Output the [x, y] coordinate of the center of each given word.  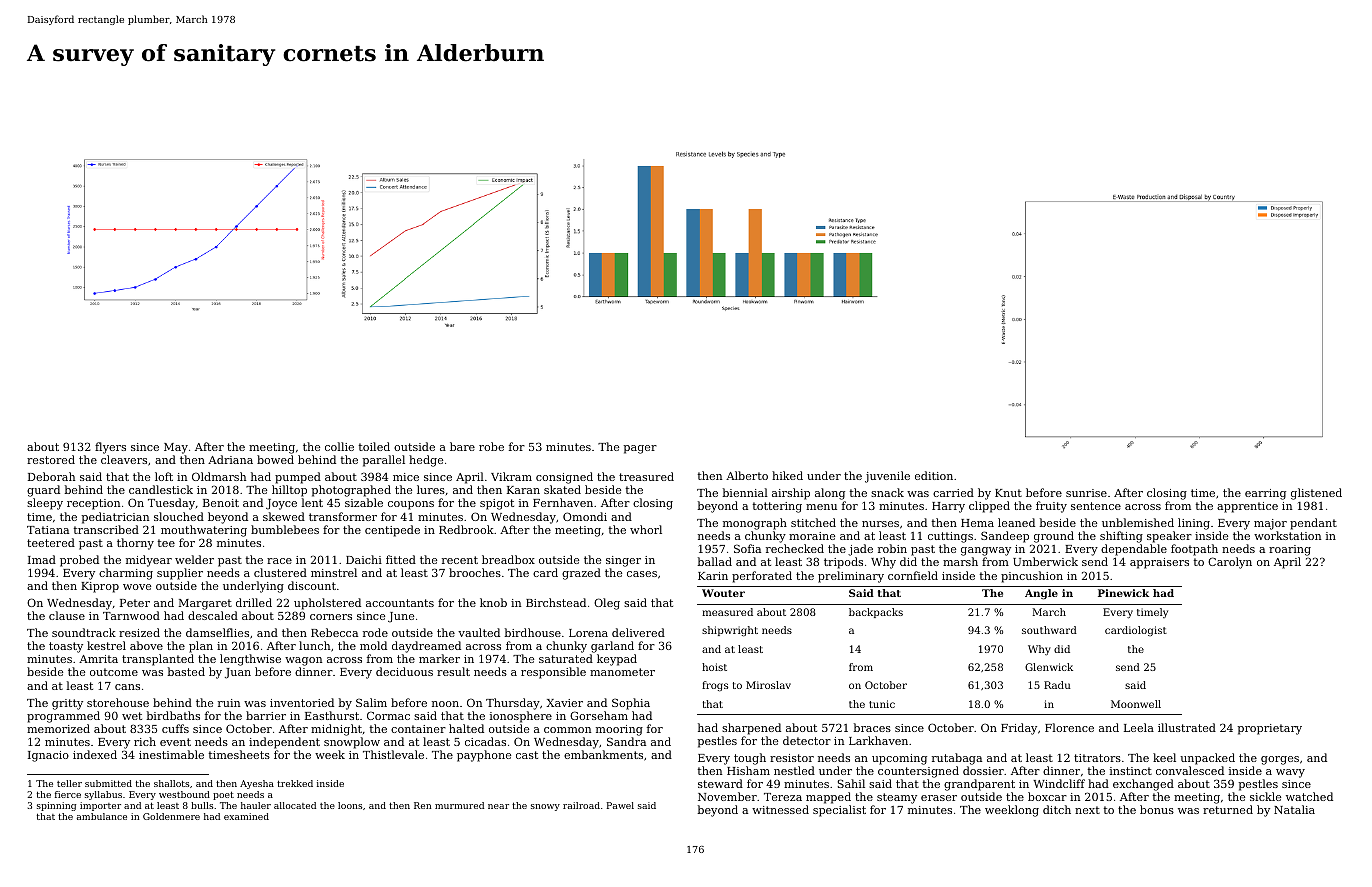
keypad [617, 660]
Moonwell [1136, 704]
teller [69, 783]
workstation [1287, 535]
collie [339, 446]
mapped [828, 798]
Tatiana [48, 530]
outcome [114, 672]
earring [1265, 494]
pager [640, 449]
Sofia [747, 548]
